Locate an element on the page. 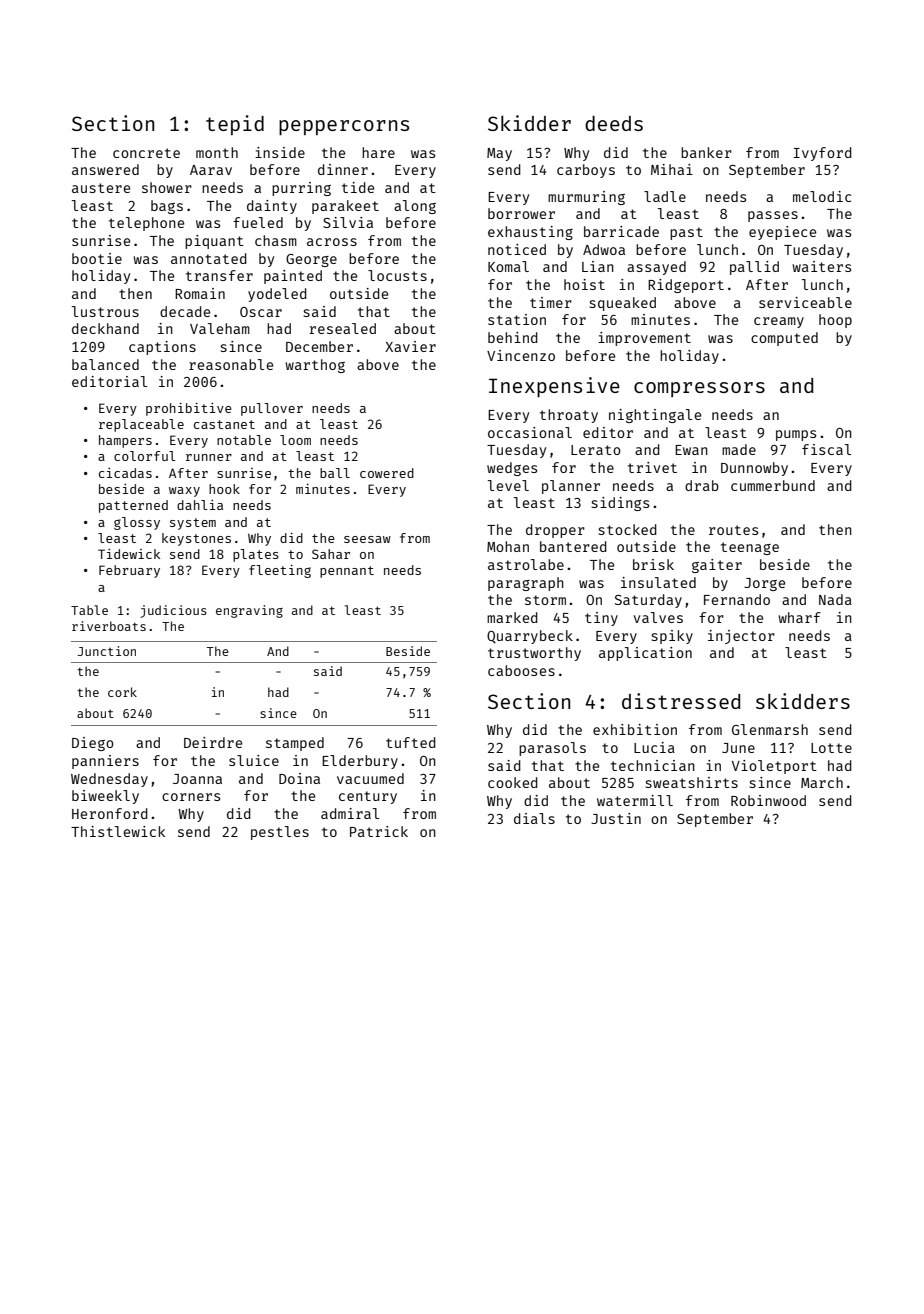  occasional is located at coordinates (530, 432).
